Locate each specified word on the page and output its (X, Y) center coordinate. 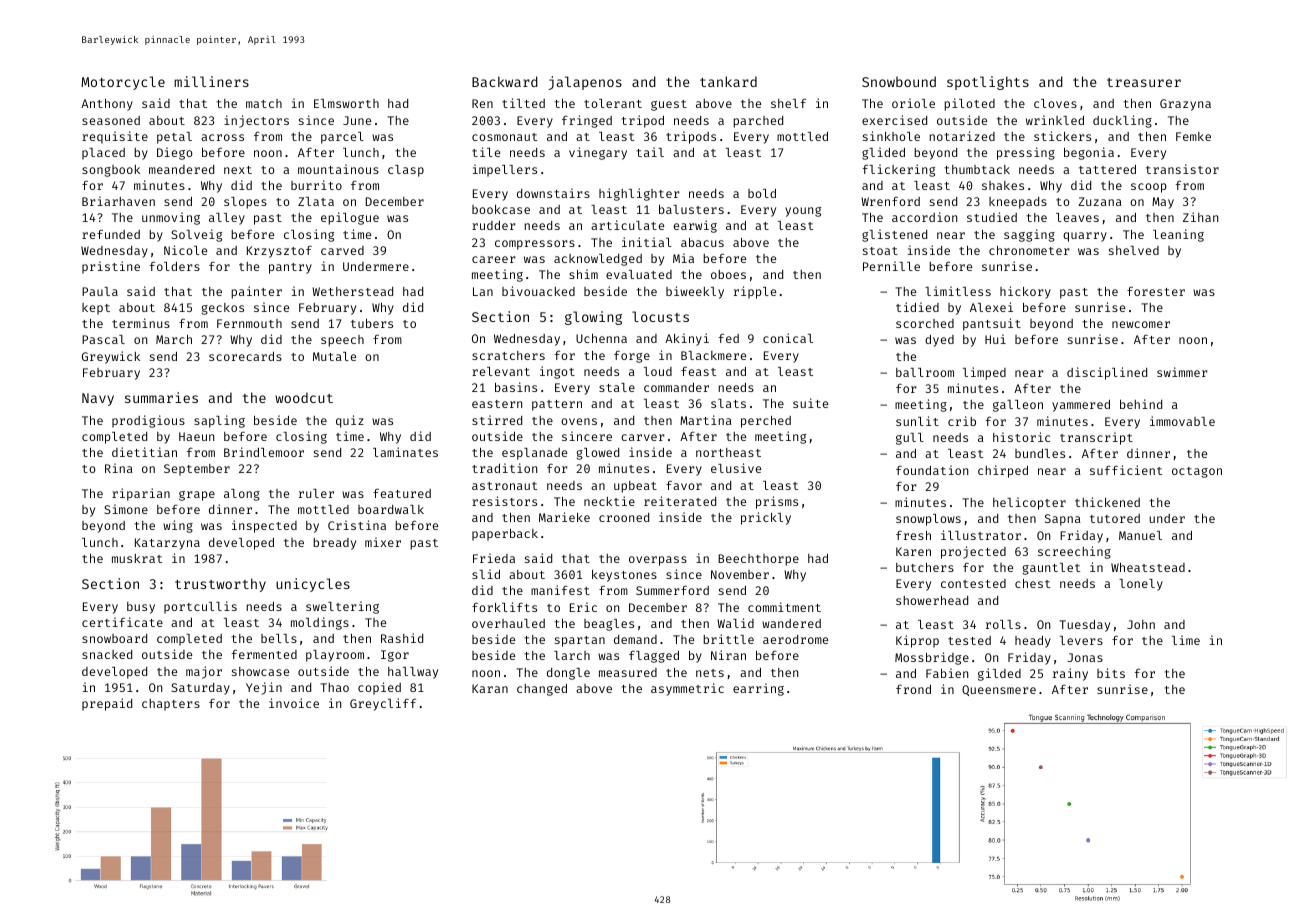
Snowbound (899, 81)
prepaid (107, 704)
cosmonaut (504, 137)
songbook (111, 171)
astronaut (504, 486)
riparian (141, 494)
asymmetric (687, 689)
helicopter (1029, 503)
